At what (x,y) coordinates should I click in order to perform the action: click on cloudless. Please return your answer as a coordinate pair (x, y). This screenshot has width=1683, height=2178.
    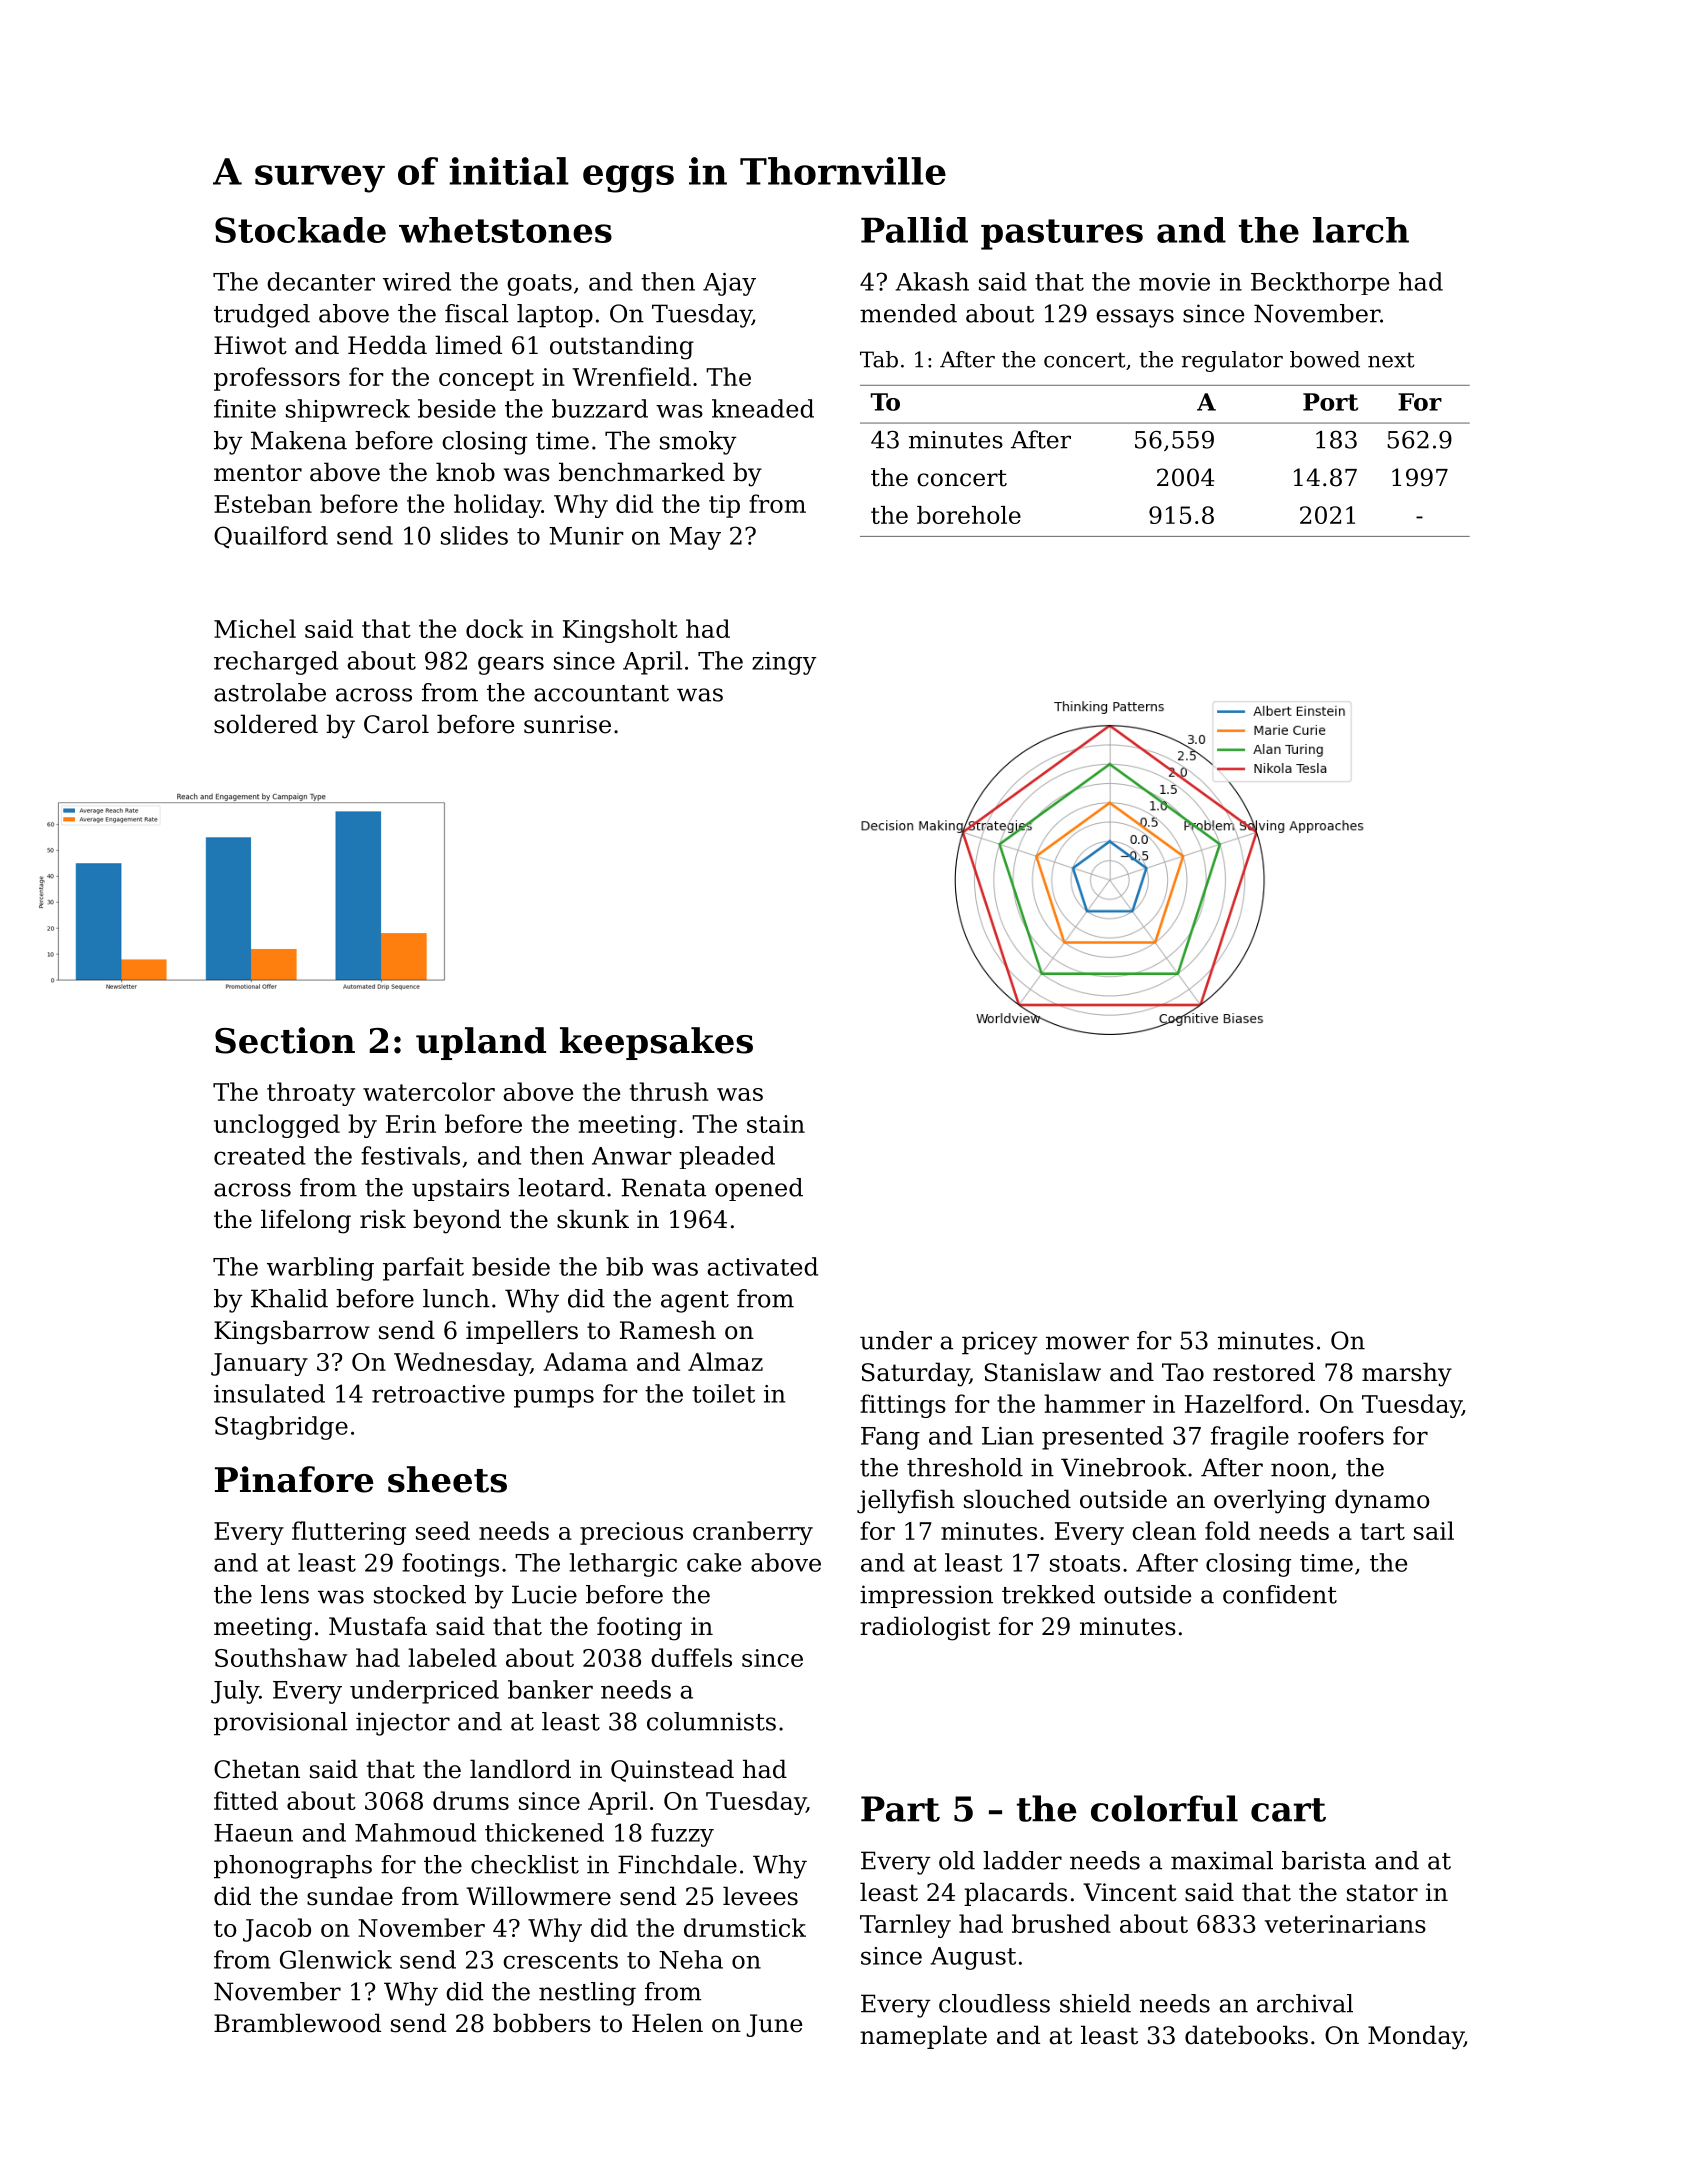
    Looking at the image, I should click on (994, 2003).
